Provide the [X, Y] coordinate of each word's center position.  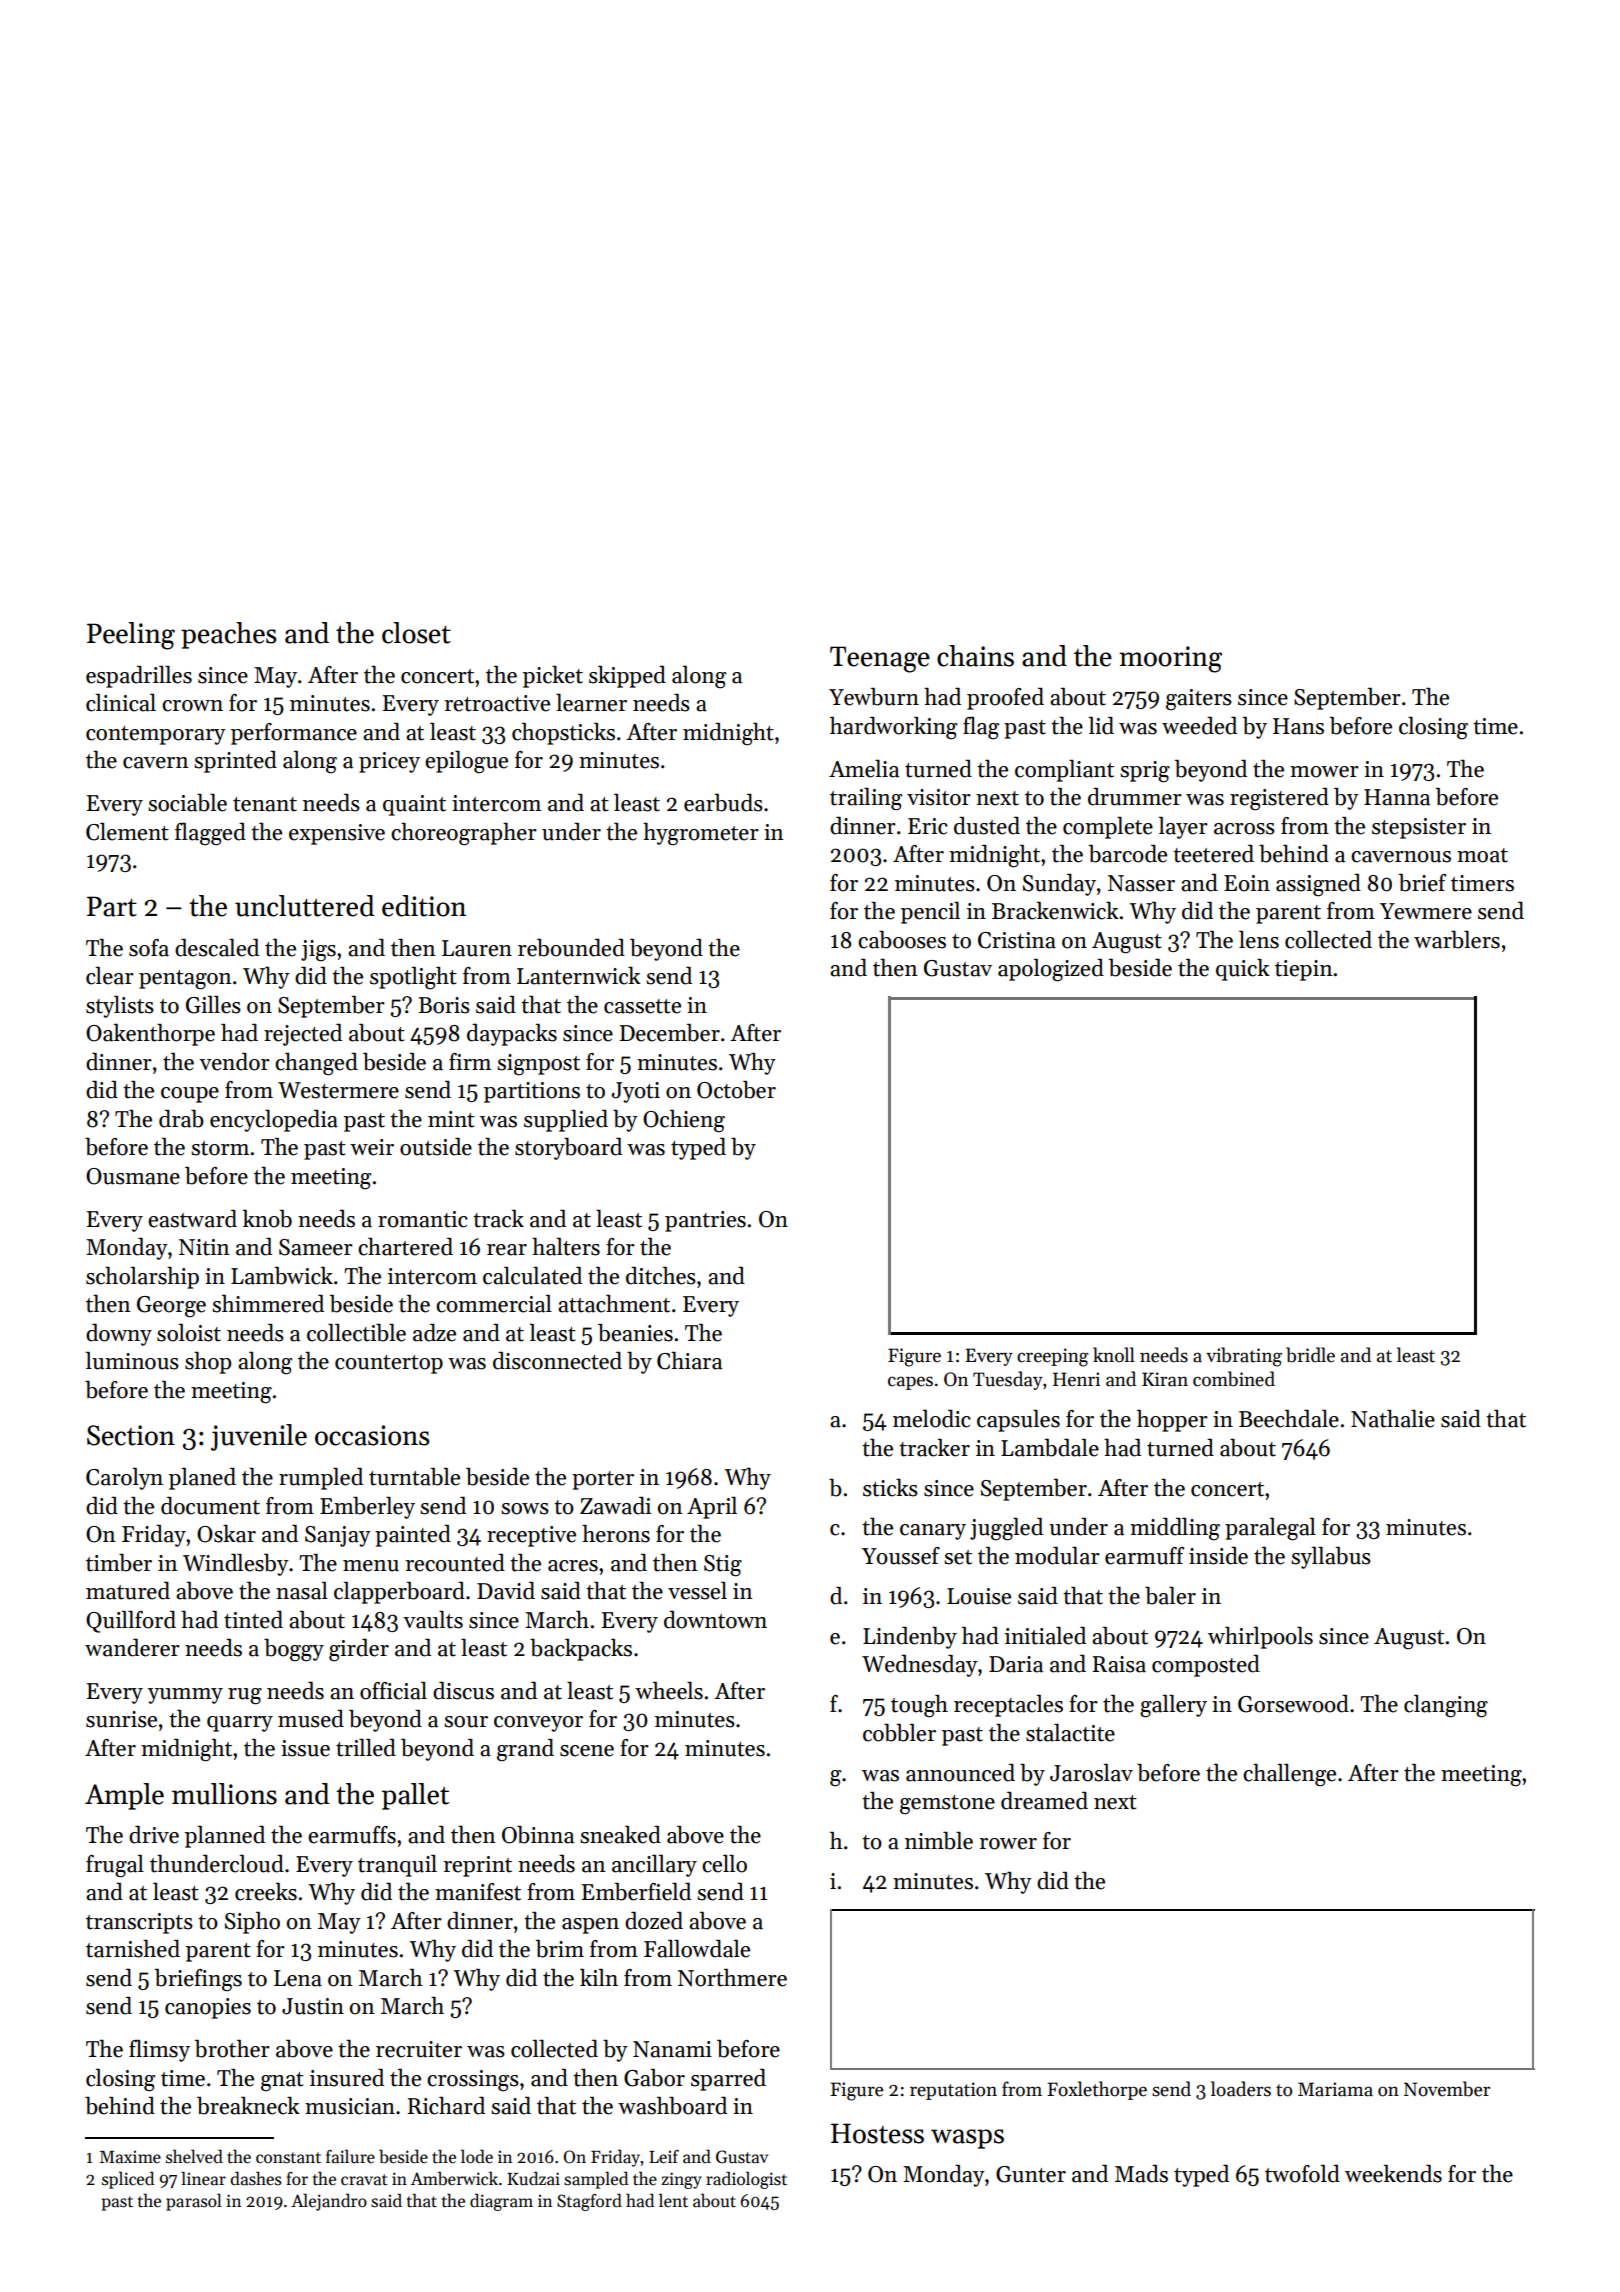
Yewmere [1426, 911]
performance [294, 734]
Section [131, 1435]
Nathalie [1393, 1419]
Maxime [130, 2157]
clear [110, 976]
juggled [1006, 1529]
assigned [1318, 885]
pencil [930, 913]
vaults [433, 1620]
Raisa [1119, 1664]
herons [616, 1534]
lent [673, 2200]
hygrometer [701, 834]
